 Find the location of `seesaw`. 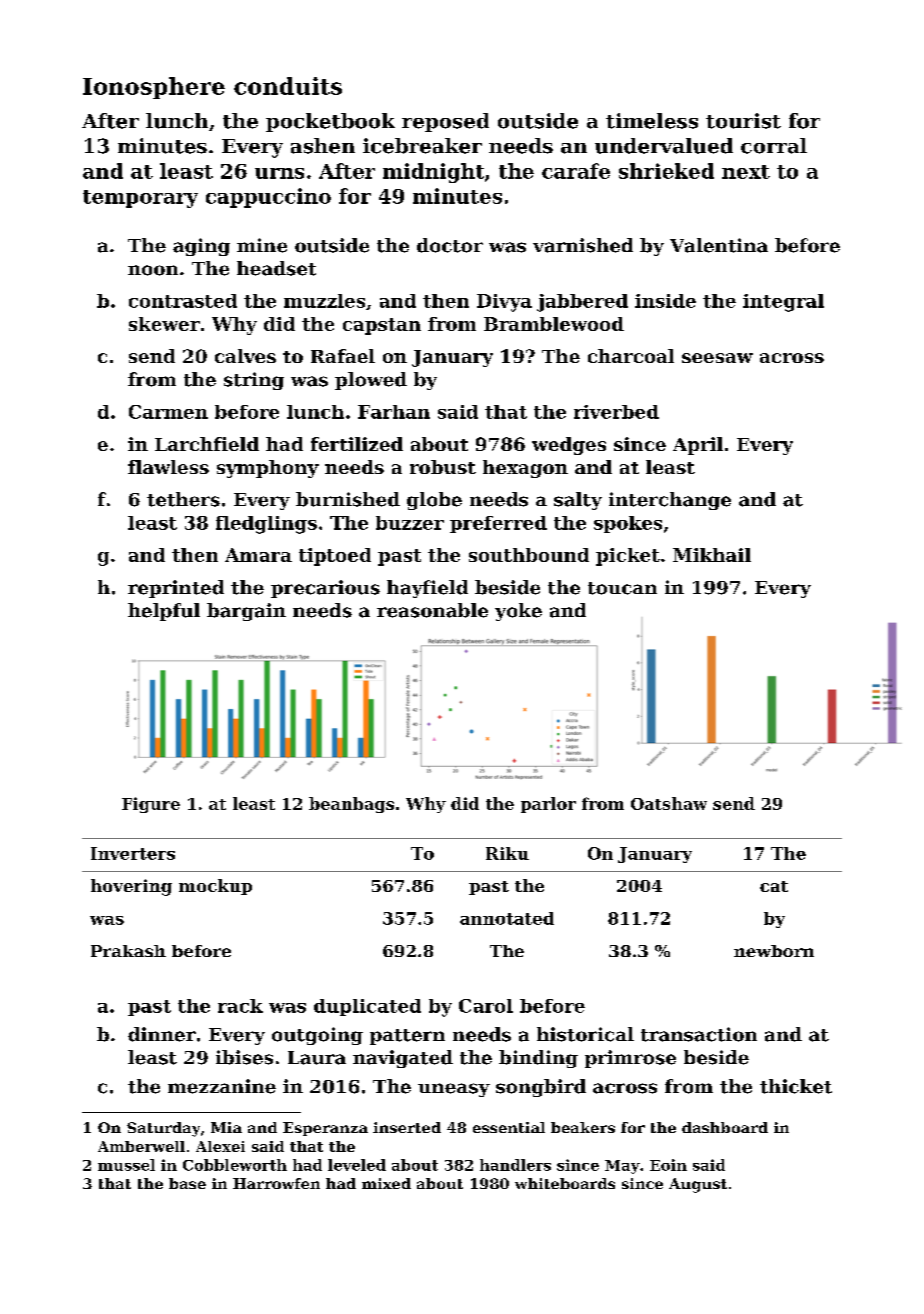

seesaw is located at coordinates (717, 358).
